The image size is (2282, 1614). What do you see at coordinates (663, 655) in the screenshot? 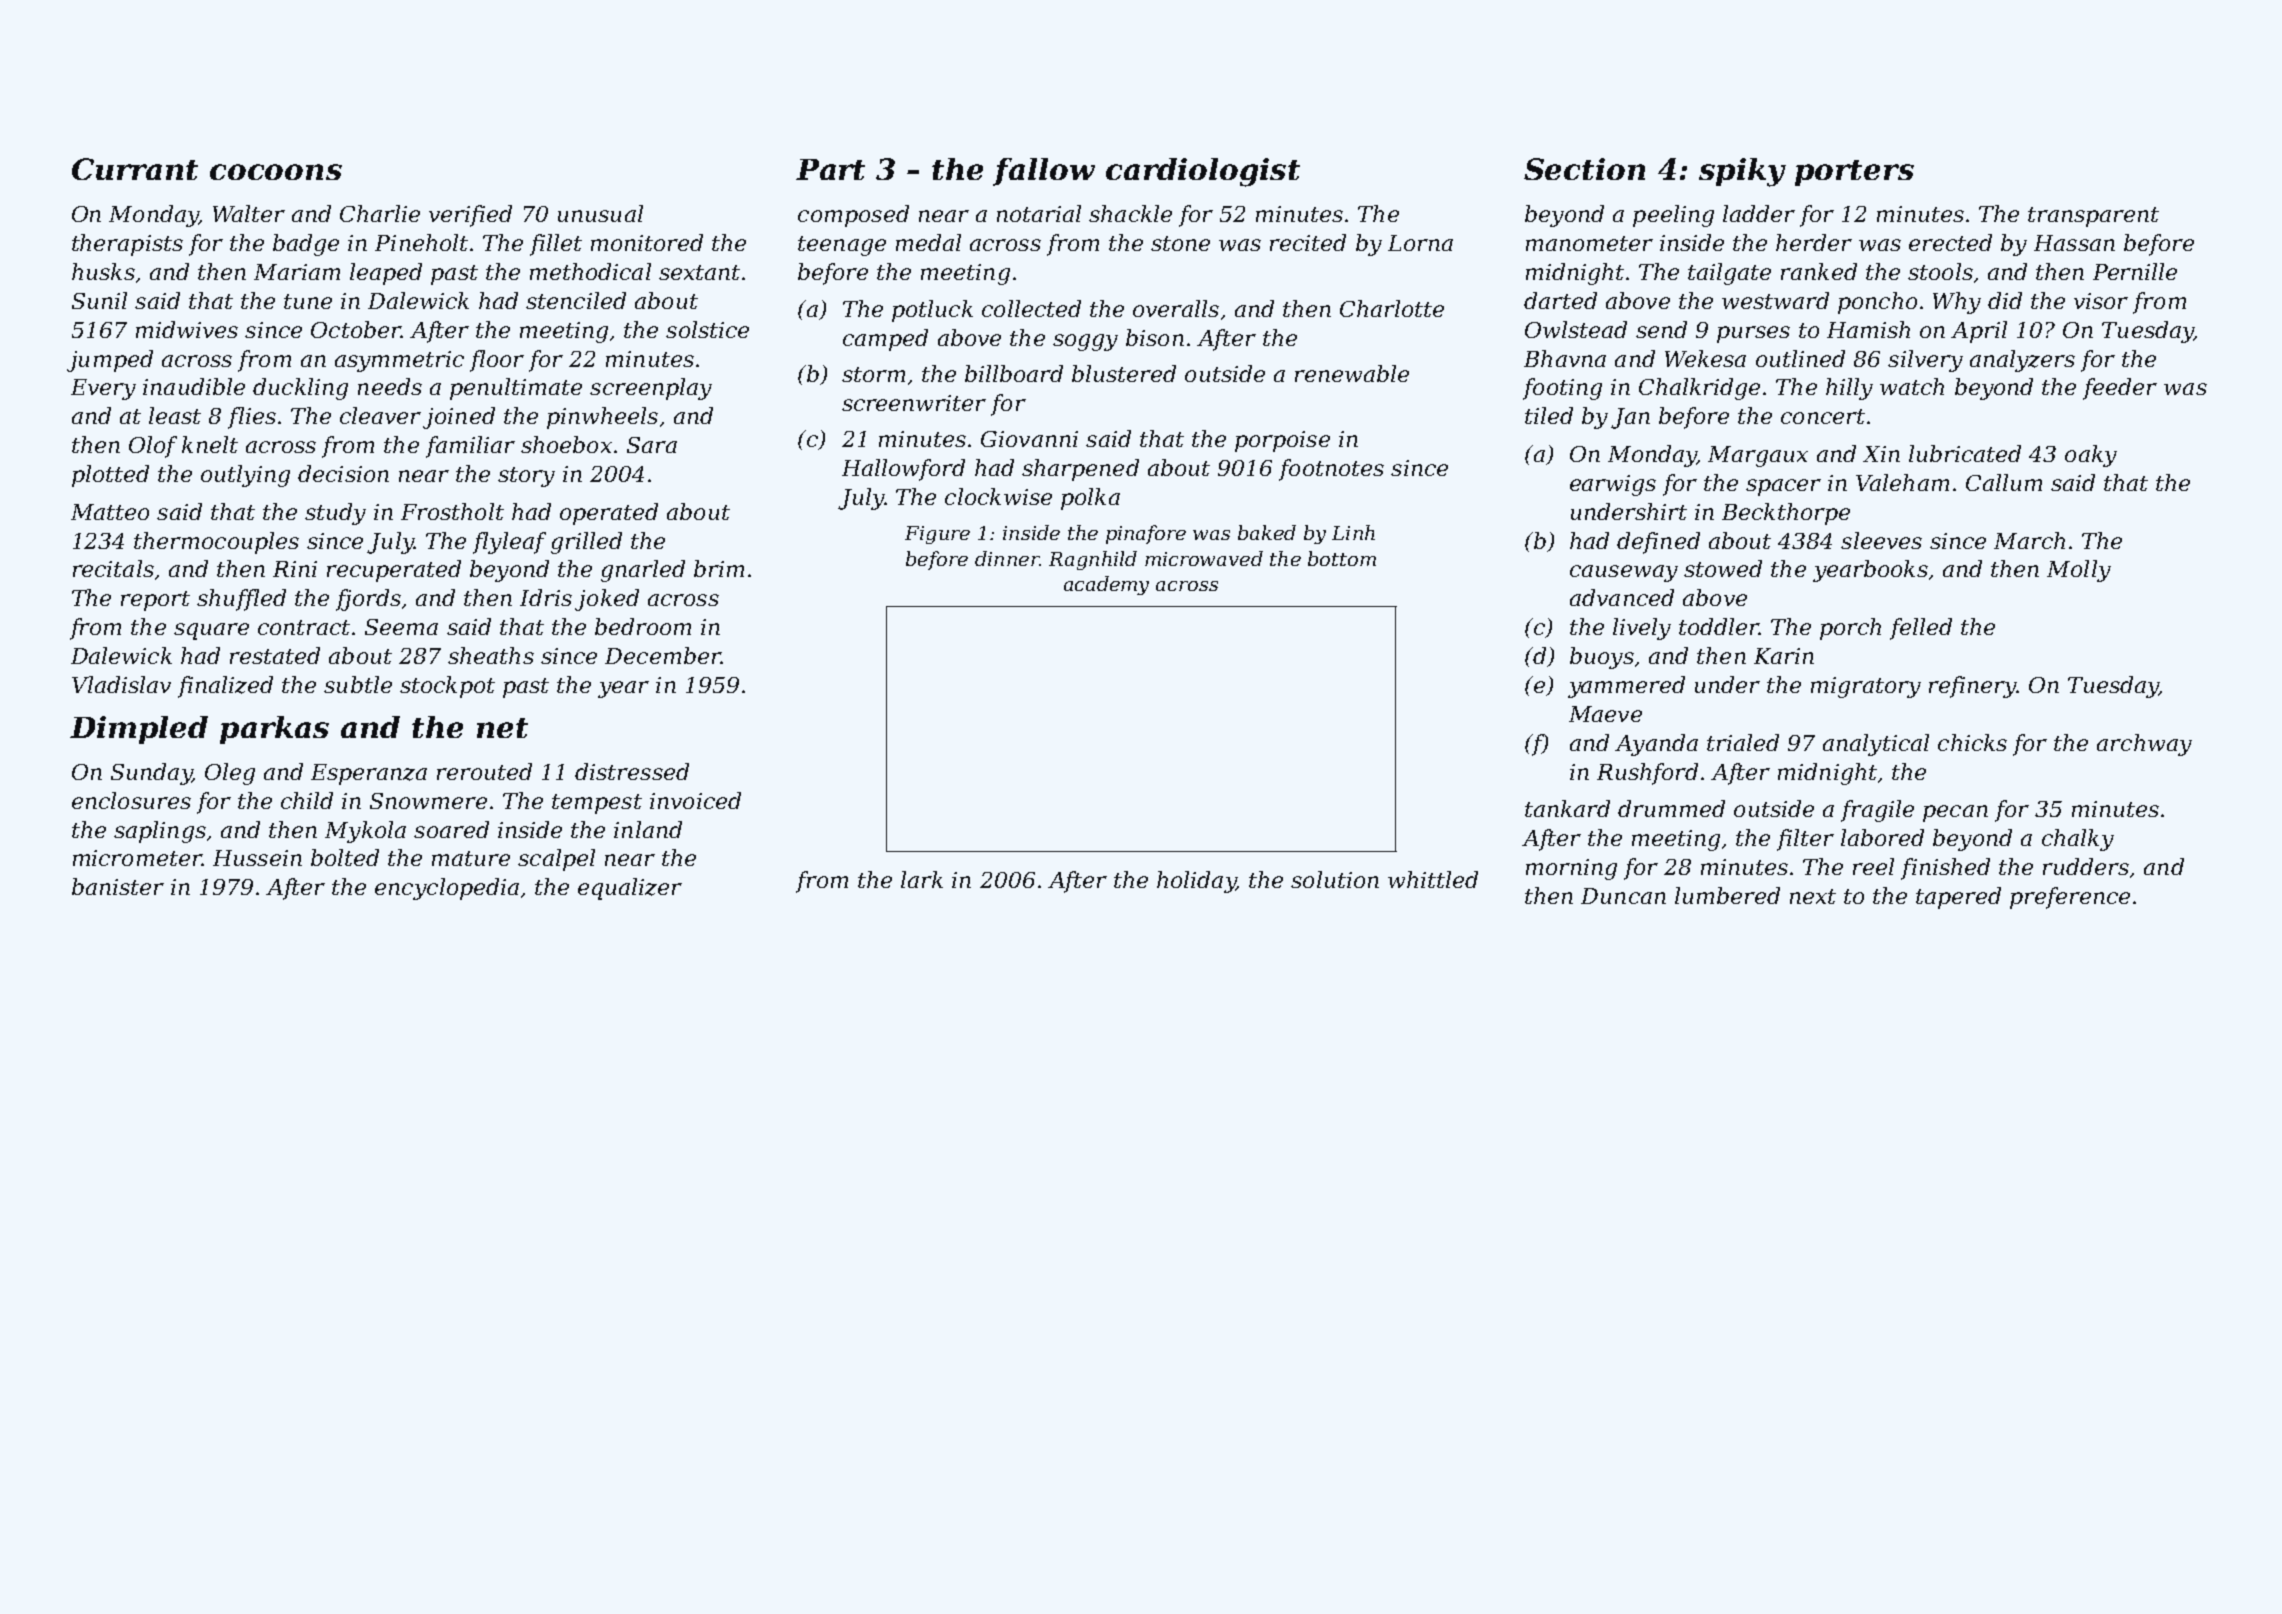
I see `December` at bounding box center [663, 655].
